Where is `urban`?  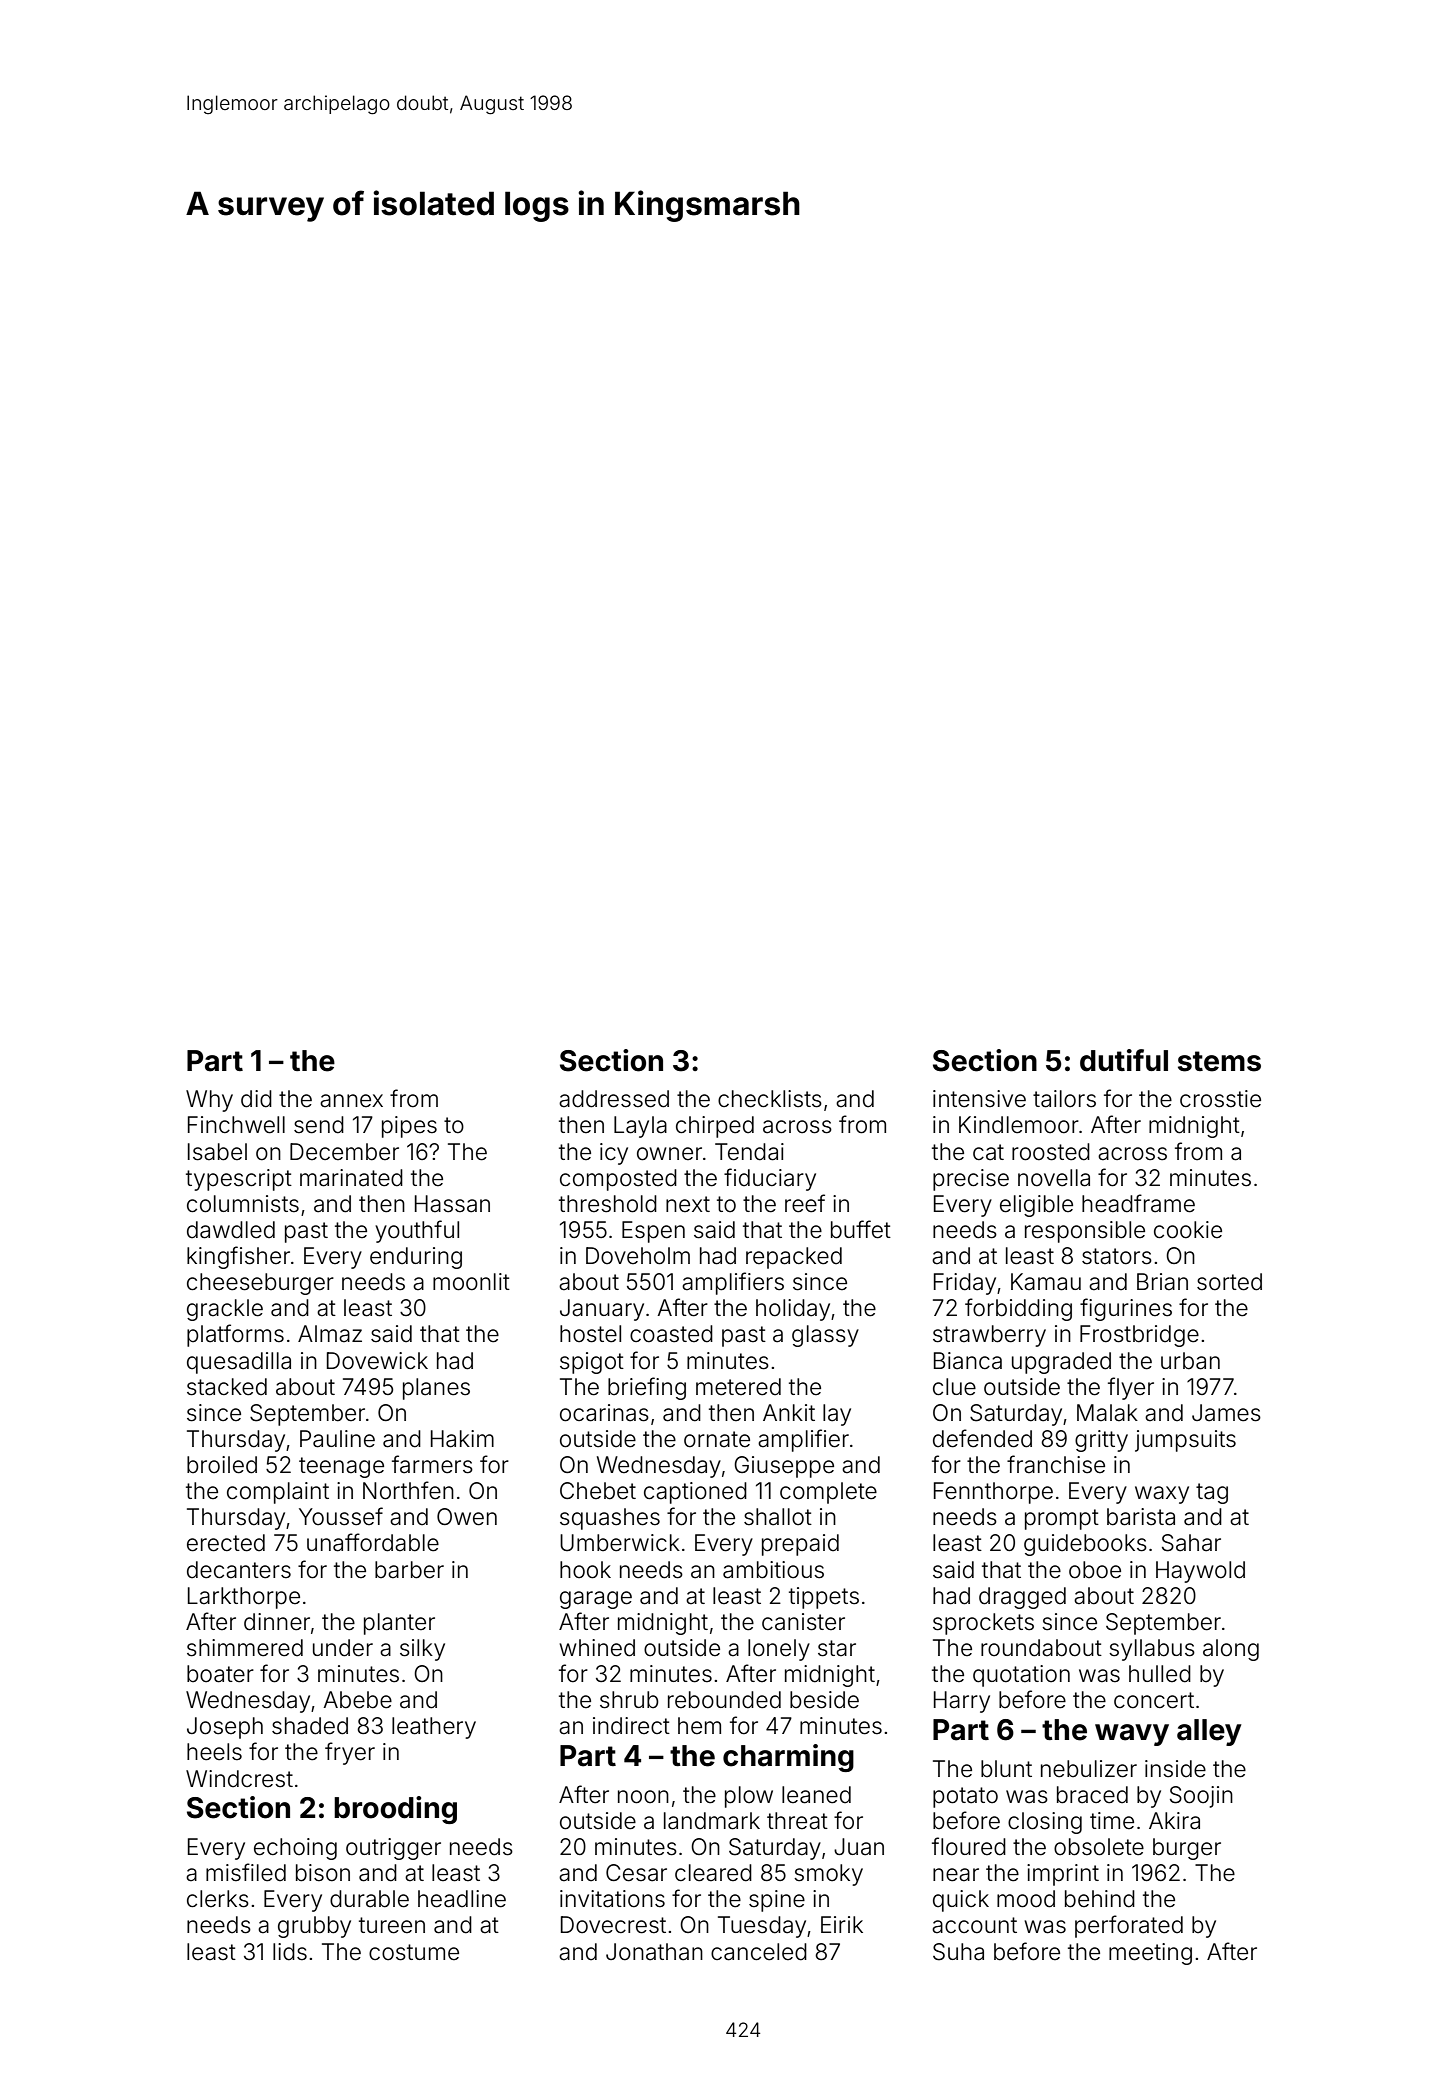
urban is located at coordinates (1190, 1361).
